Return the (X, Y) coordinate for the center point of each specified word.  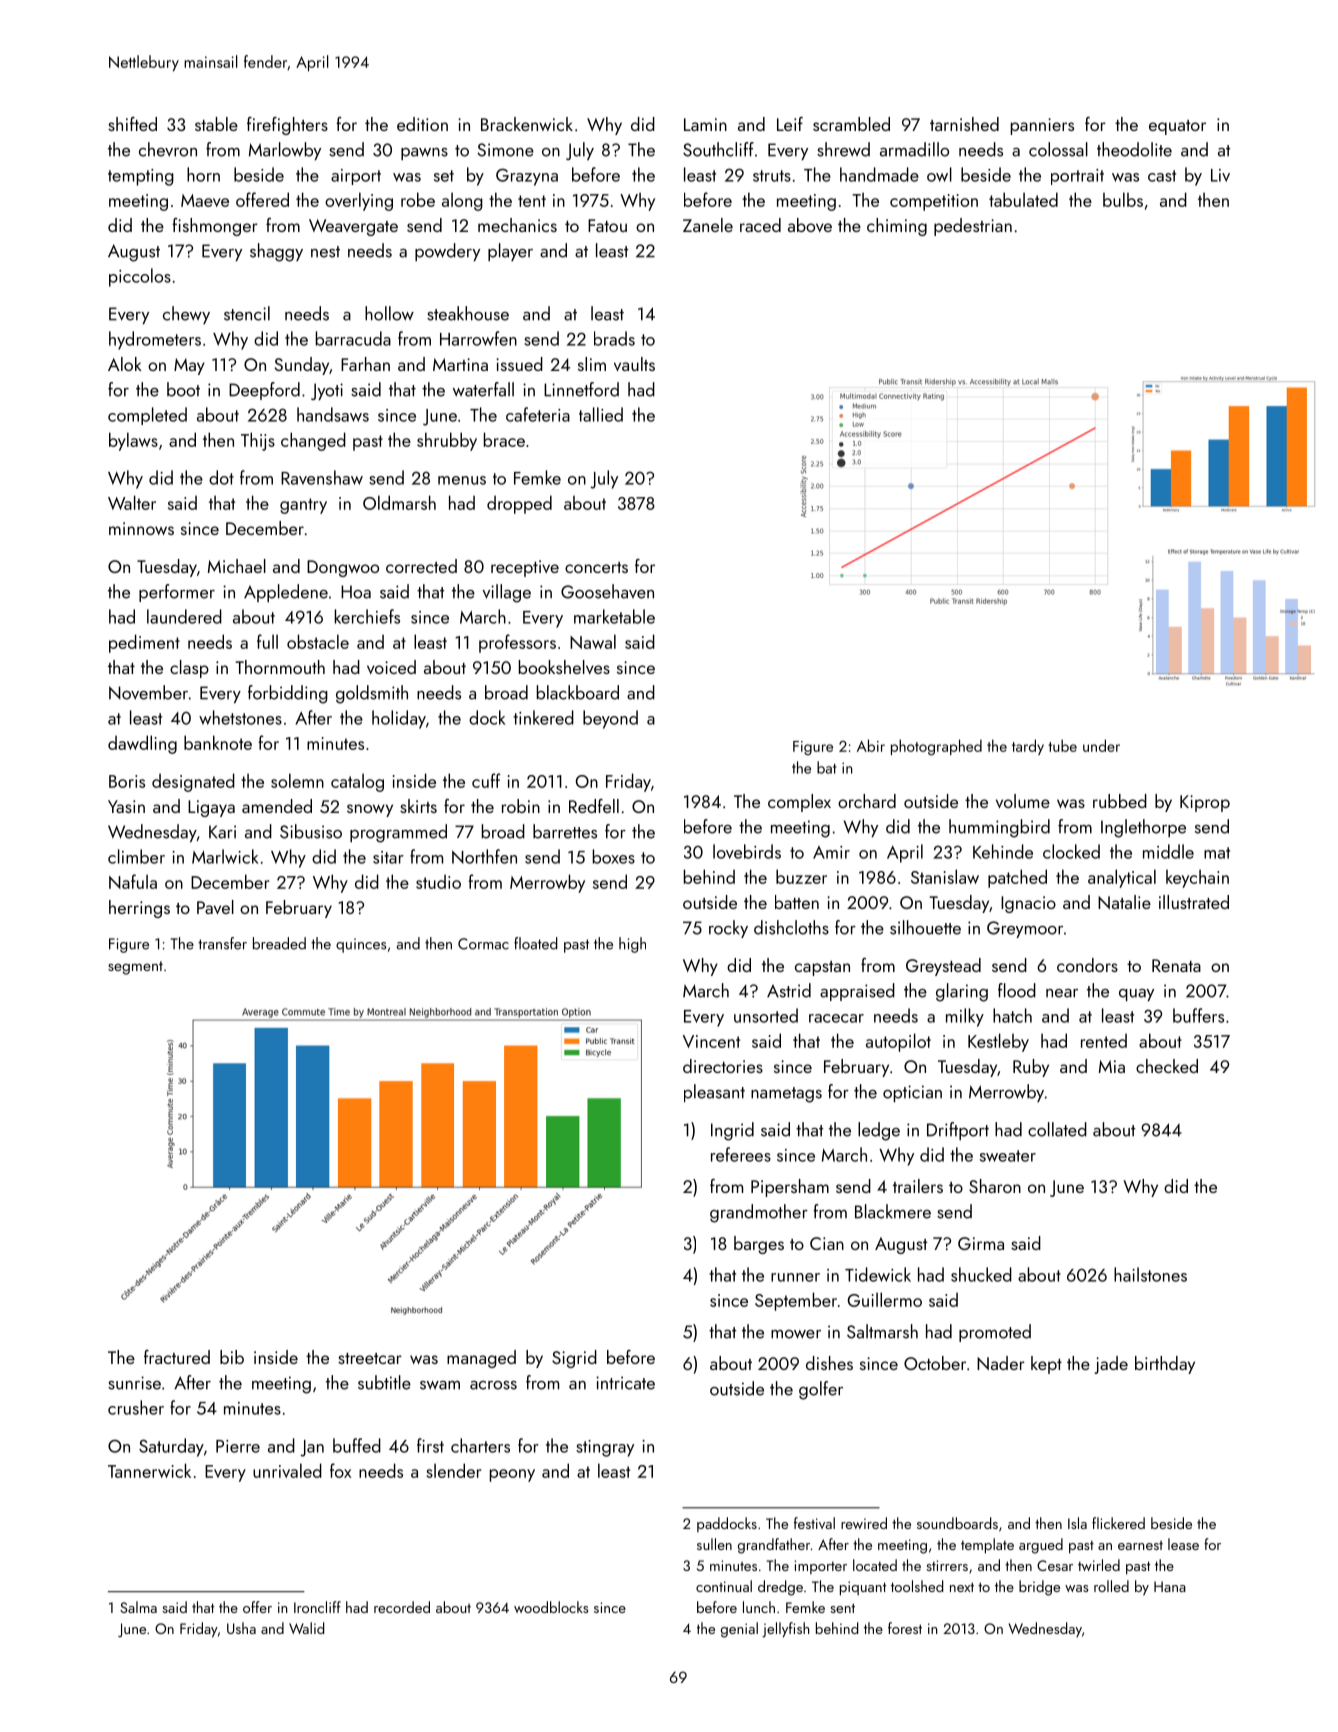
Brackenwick (527, 124)
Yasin (126, 806)
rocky (728, 929)
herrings (139, 909)
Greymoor (1025, 929)
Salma (138, 1607)
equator (1177, 127)
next (962, 1587)
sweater (1008, 1156)
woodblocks (551, 1607)
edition (422, 124)
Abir (871, 745)
